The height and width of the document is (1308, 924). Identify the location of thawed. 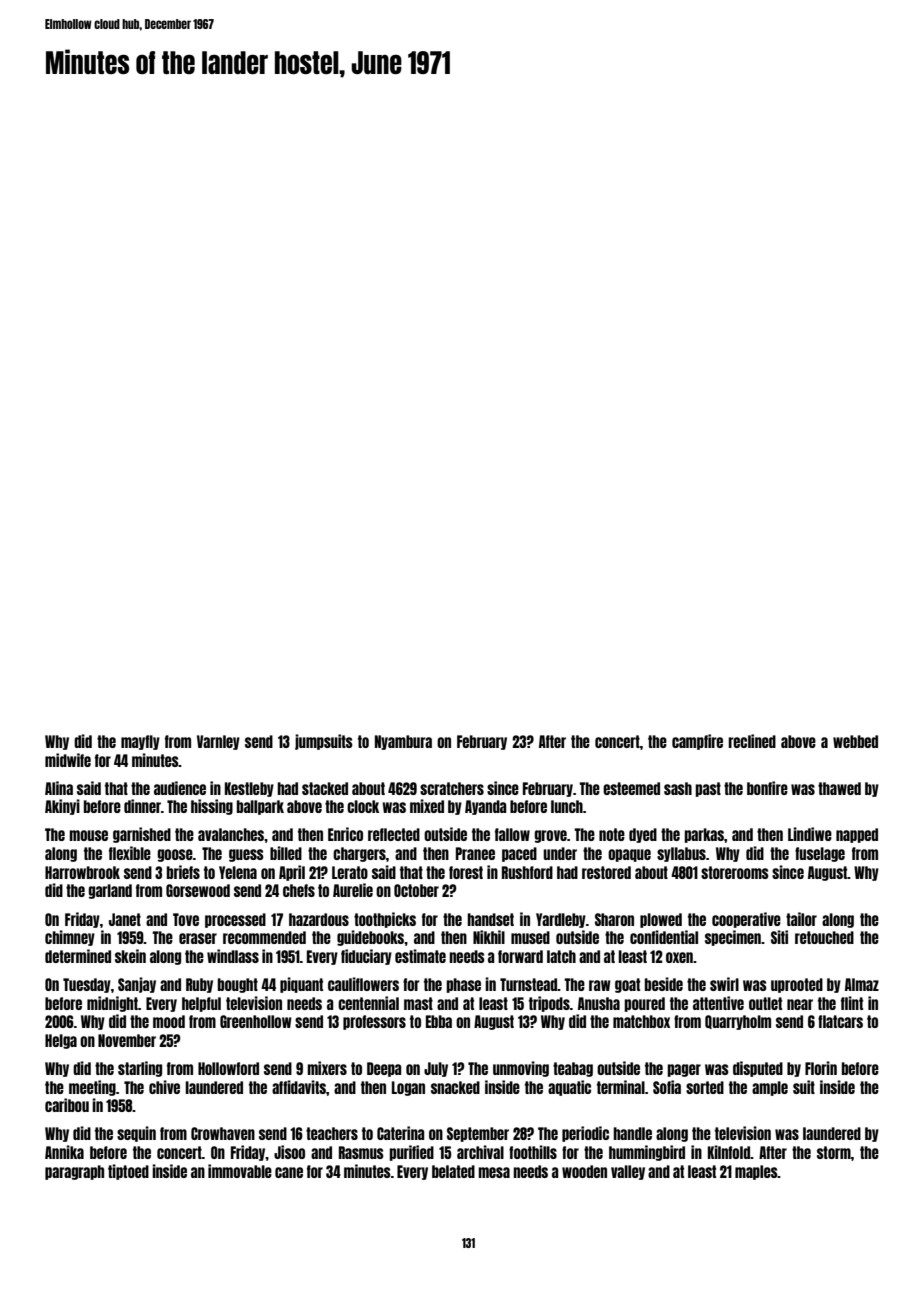
(839, 788).
